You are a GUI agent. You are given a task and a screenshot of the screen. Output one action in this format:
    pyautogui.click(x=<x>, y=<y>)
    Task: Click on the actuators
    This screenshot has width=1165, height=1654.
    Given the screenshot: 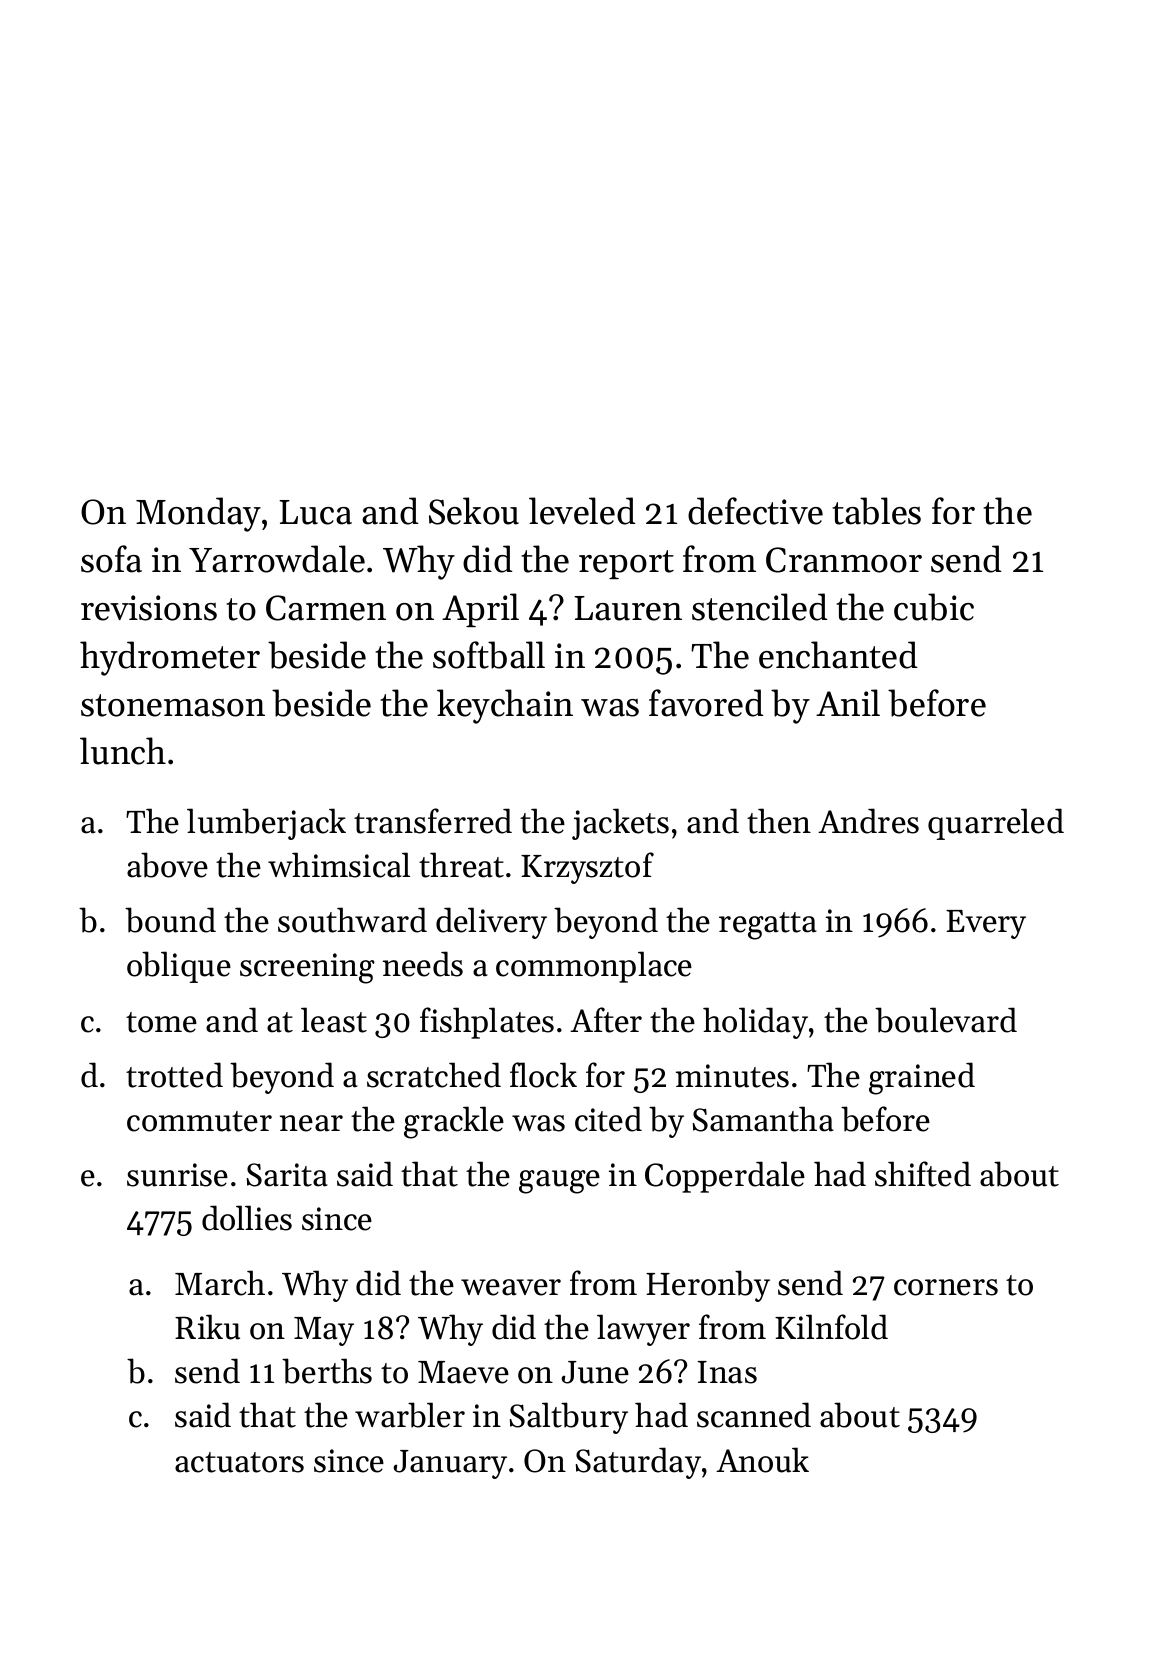 What is the action you would take?
    pyautogui.click(x=239, y=1462)
